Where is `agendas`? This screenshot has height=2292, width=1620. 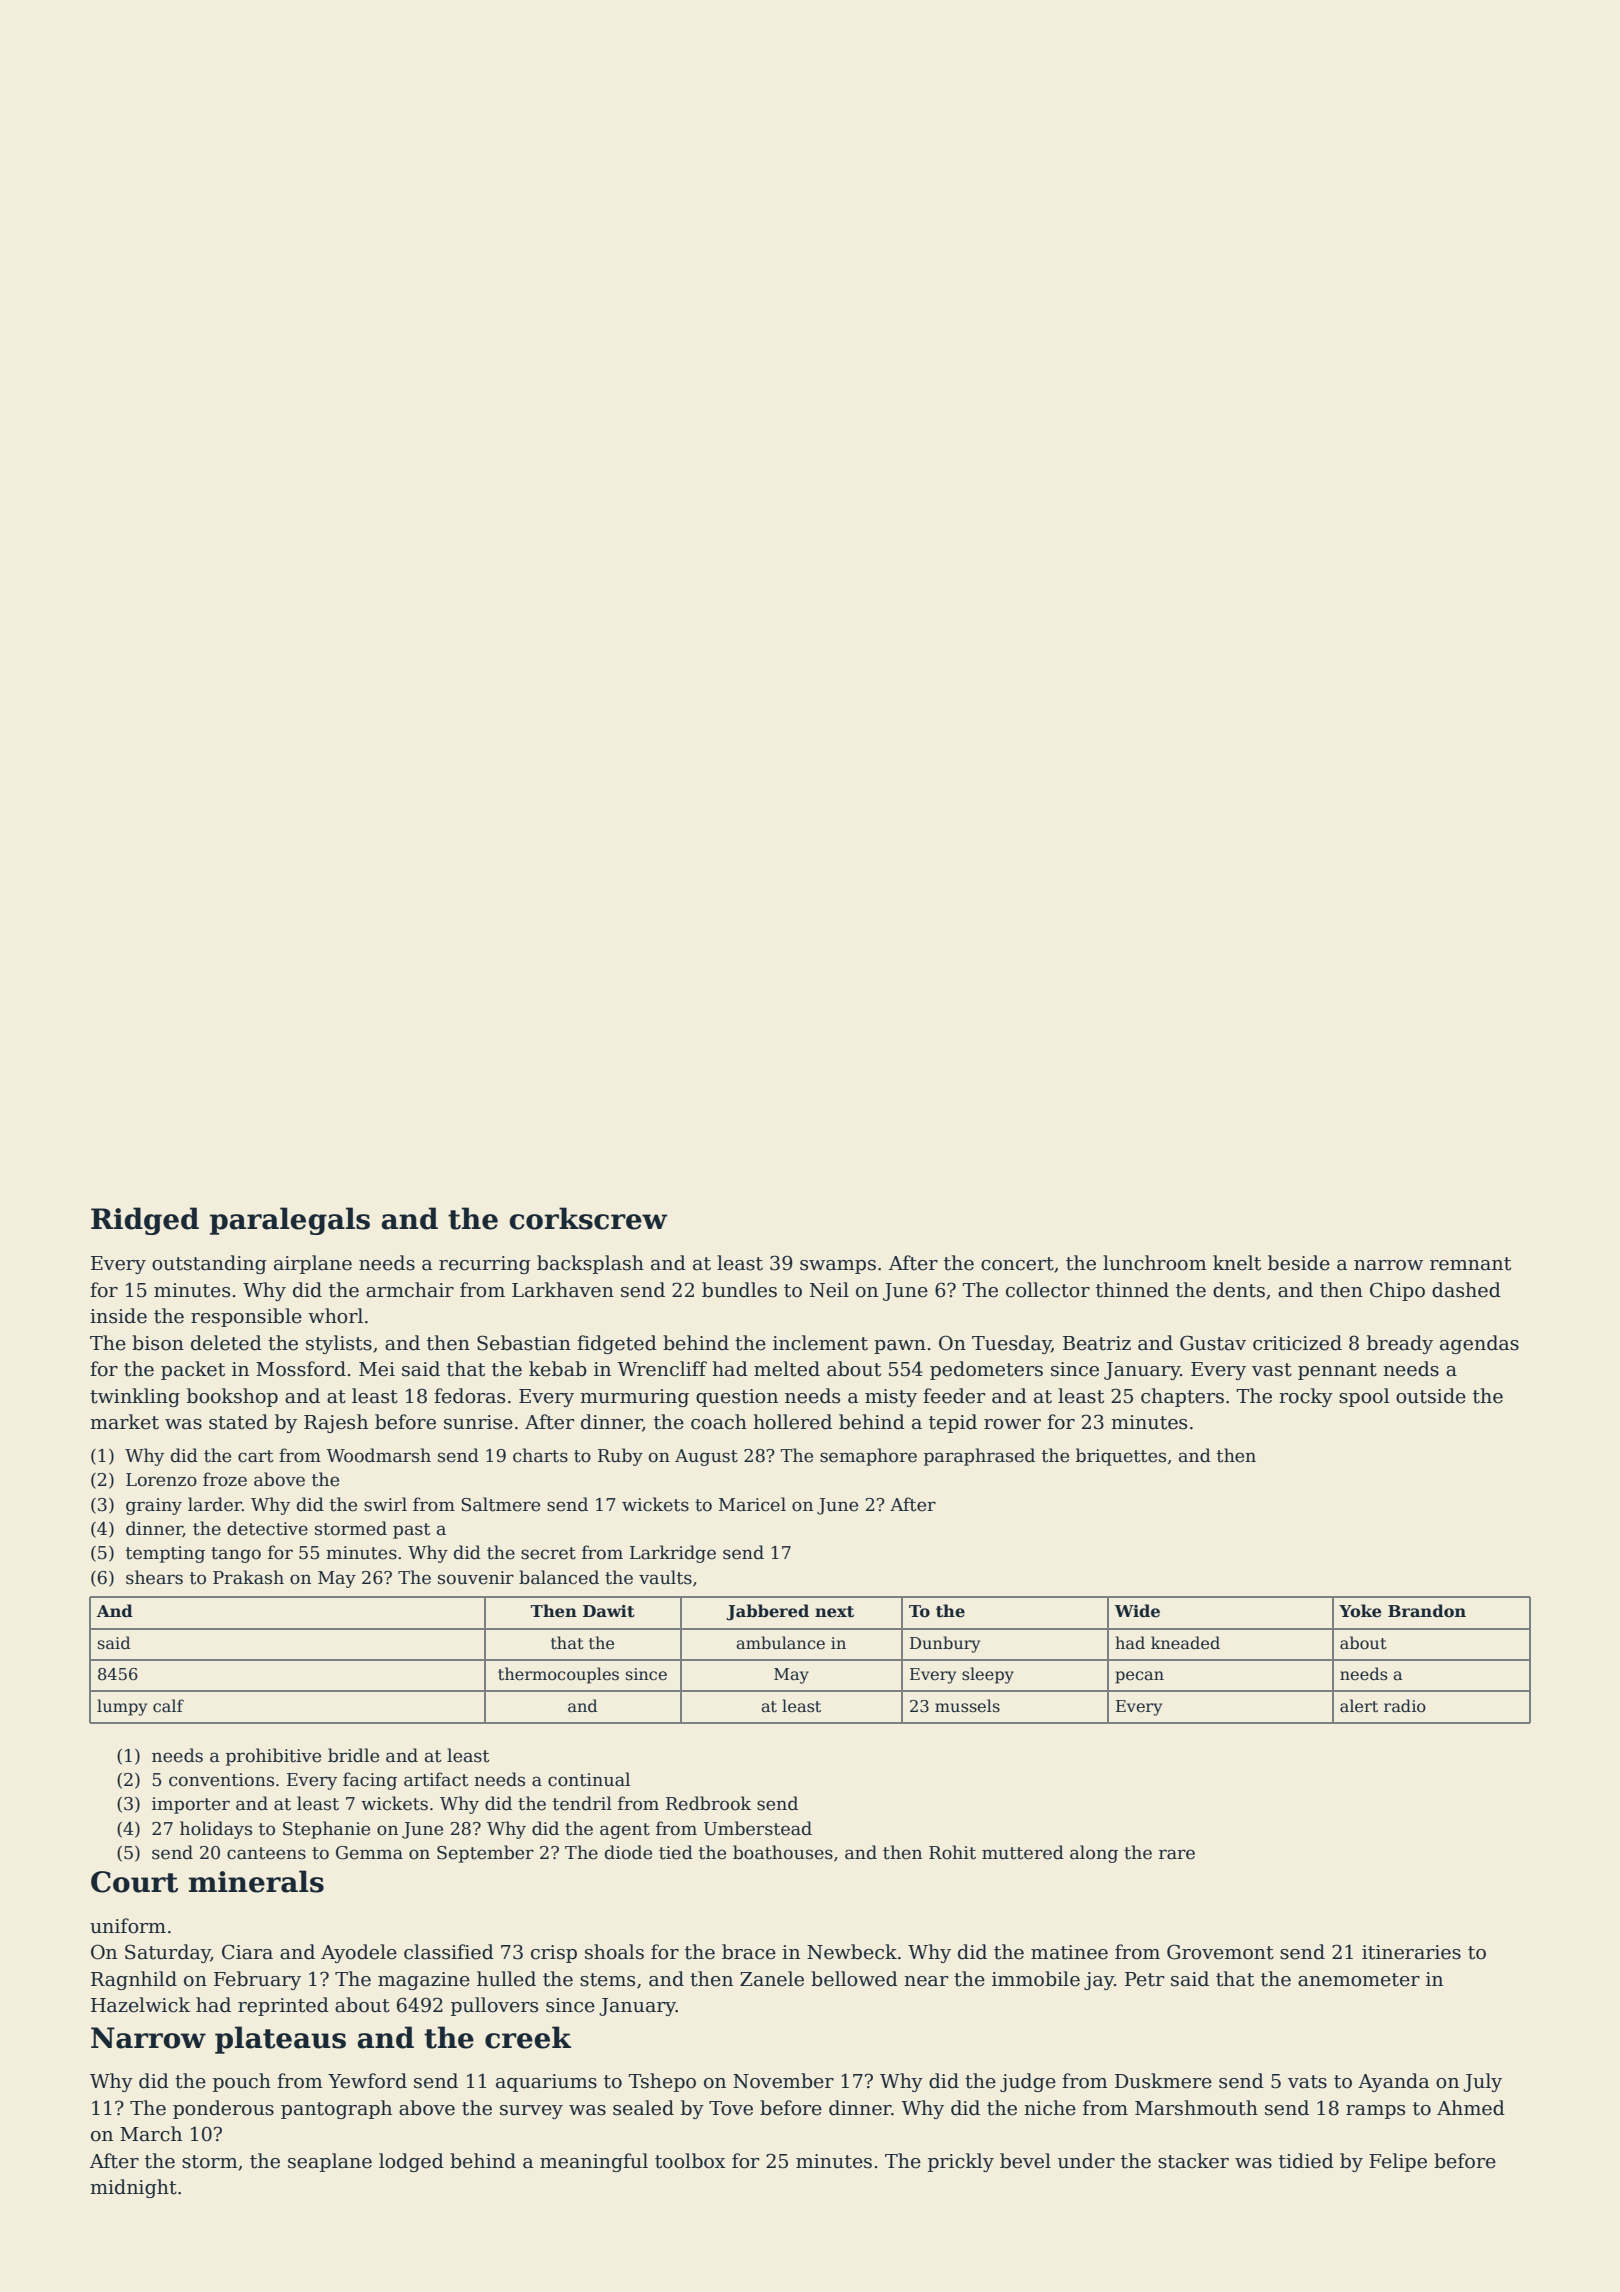 agendas is located at coordinates (1479, 1344).
